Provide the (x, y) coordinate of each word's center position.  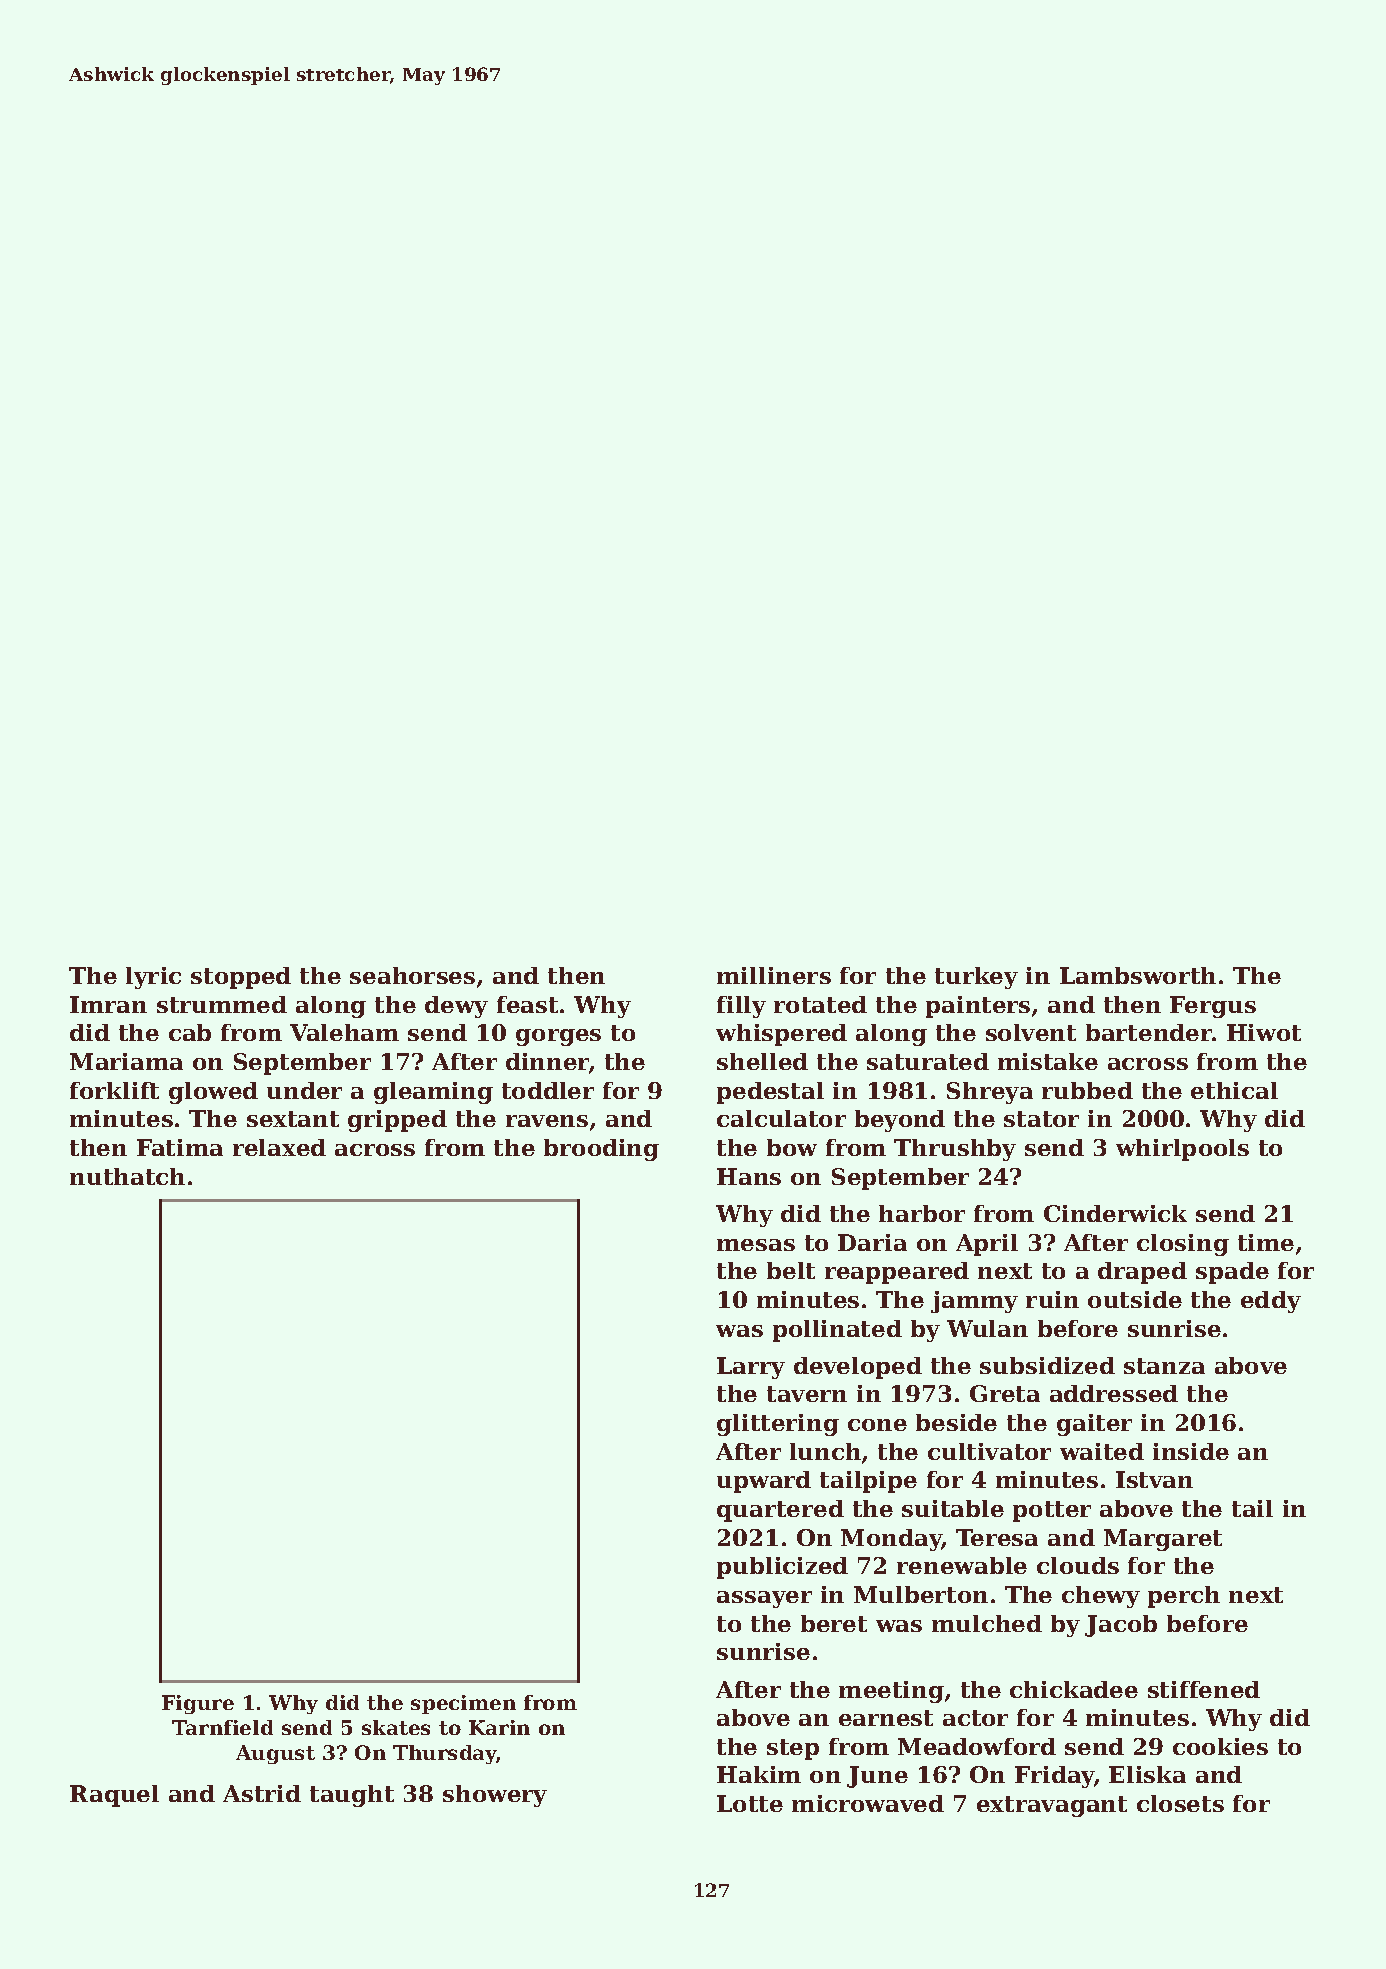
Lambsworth (1138, 975)
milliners (774, 975)
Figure (198, 1704)
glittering (778, 1425)
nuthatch (127, 1176)
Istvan (1154, 1479)
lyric (153, 978)
